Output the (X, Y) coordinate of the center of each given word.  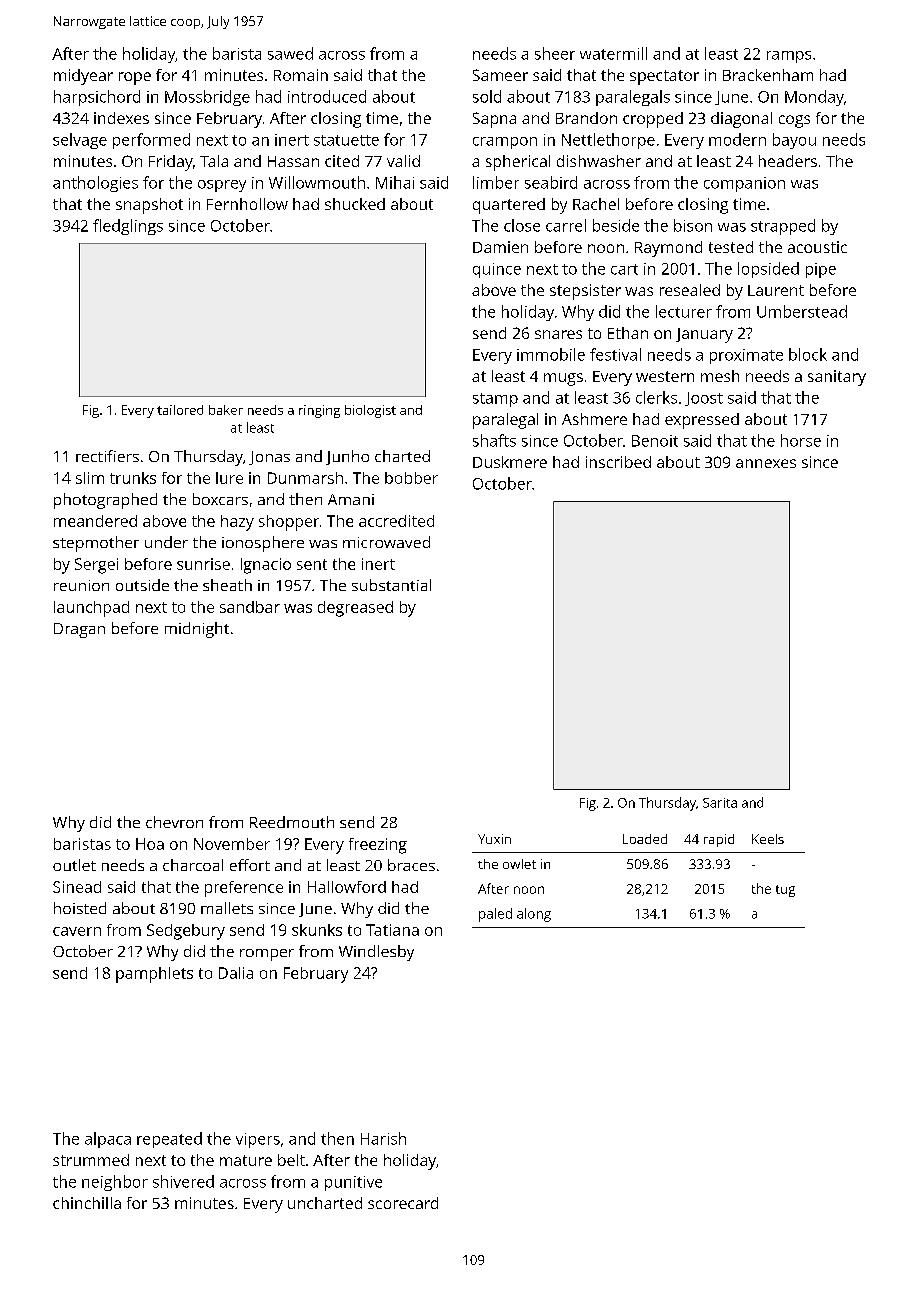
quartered (509, 206)
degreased (355, 609)
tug (785, 891)
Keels (768, 839)
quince (497, 270)
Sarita (720, 803)
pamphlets (154, 975)
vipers (258, 1140)
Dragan (79, 630)
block (808, 354)
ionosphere (263, 544)
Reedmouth (292, 822)
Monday (814, 98)
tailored (180, 410)
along (534, 915)
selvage (80, 141)
